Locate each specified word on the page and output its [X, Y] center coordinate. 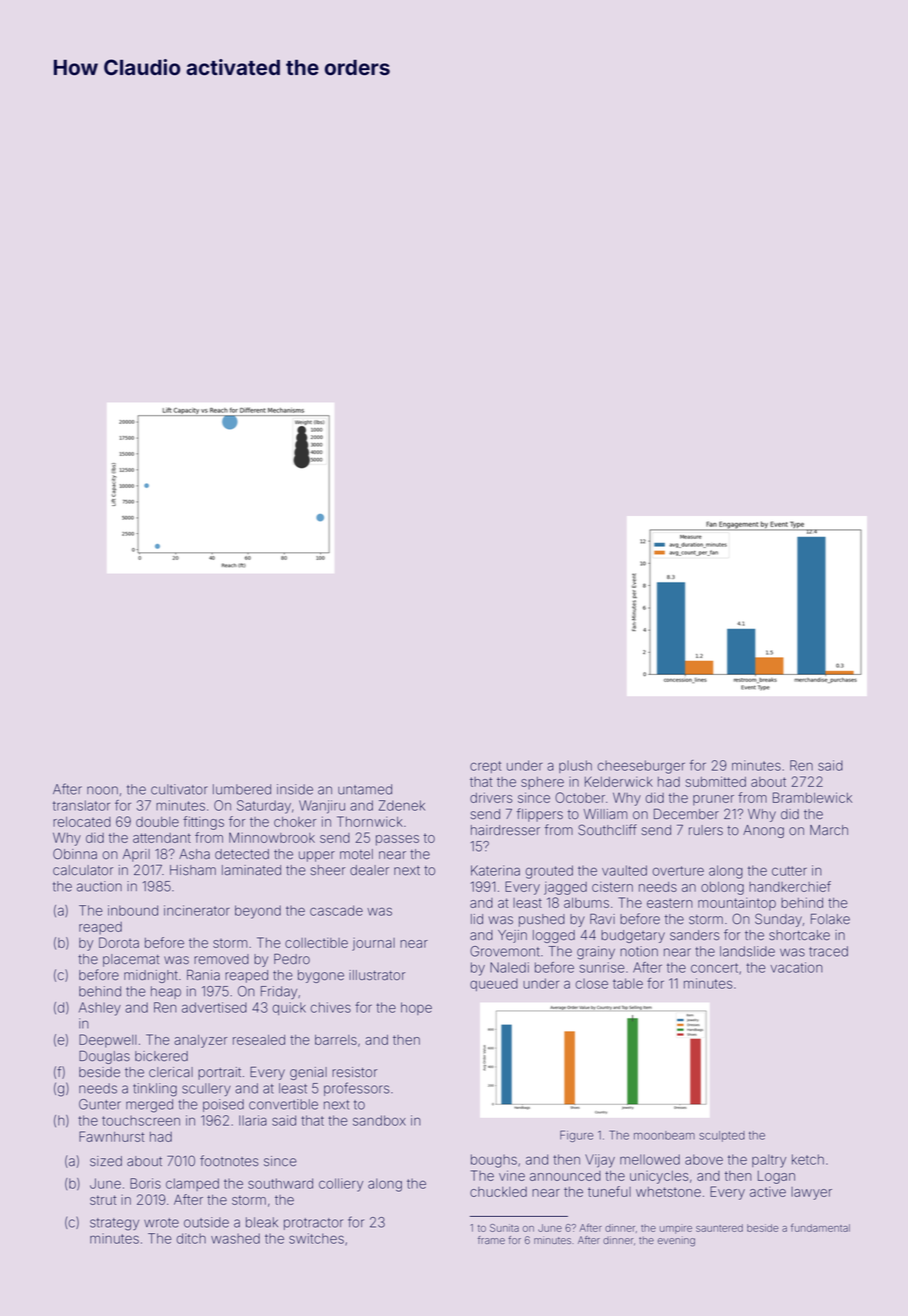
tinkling [155, 1090]
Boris [145, 1183]
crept [485, 767]
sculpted [722, 1136]
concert [714, 968]
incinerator [197, 910]
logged [554, 936]
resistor [354, 1072]
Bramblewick [812, 797]
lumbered [242, 789]
